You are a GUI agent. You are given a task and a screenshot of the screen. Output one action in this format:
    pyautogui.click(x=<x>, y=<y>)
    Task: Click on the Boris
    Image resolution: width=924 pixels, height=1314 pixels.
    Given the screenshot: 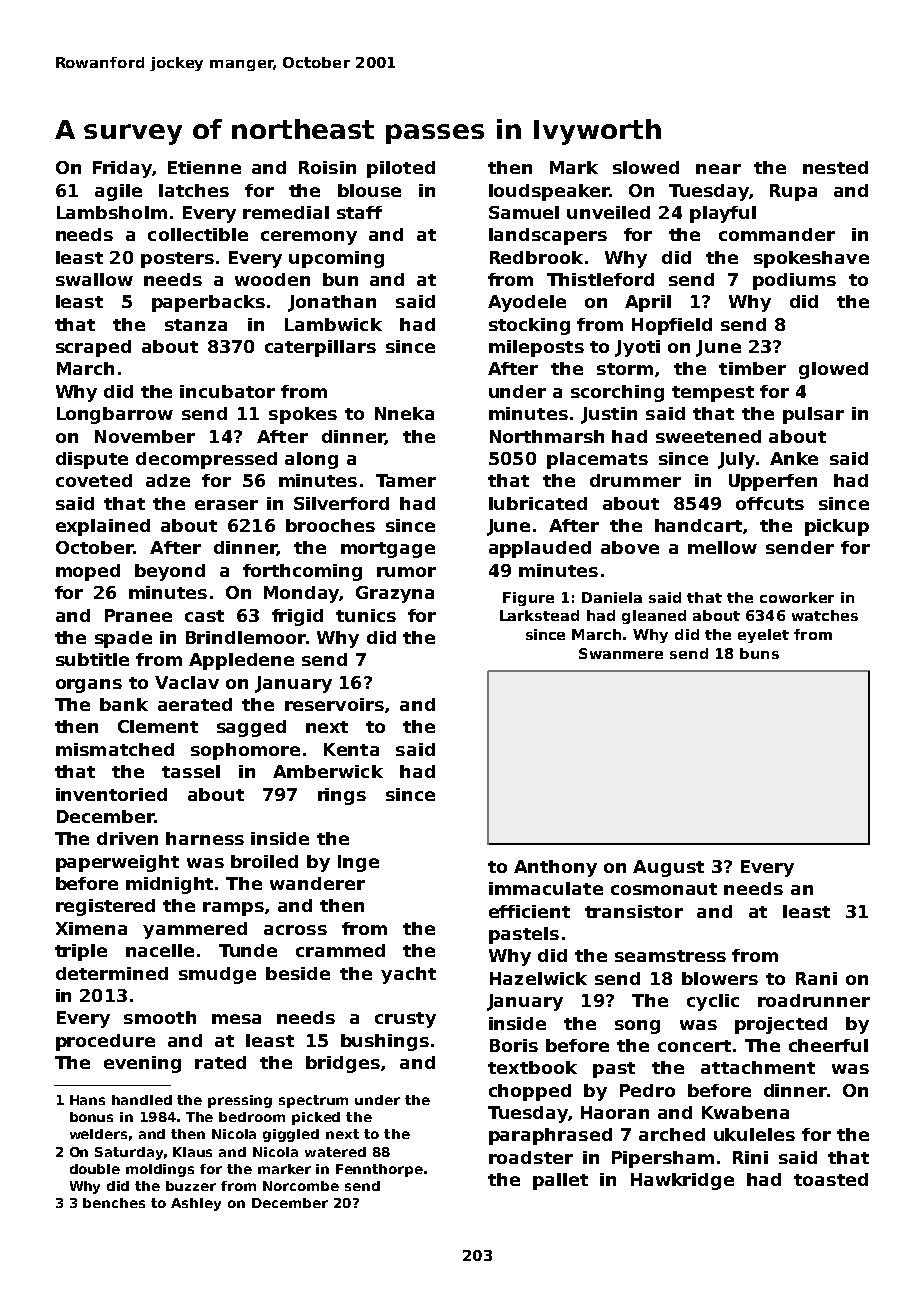 What is the action you would take?
    pyautogui.click(x=514, y=1045)
